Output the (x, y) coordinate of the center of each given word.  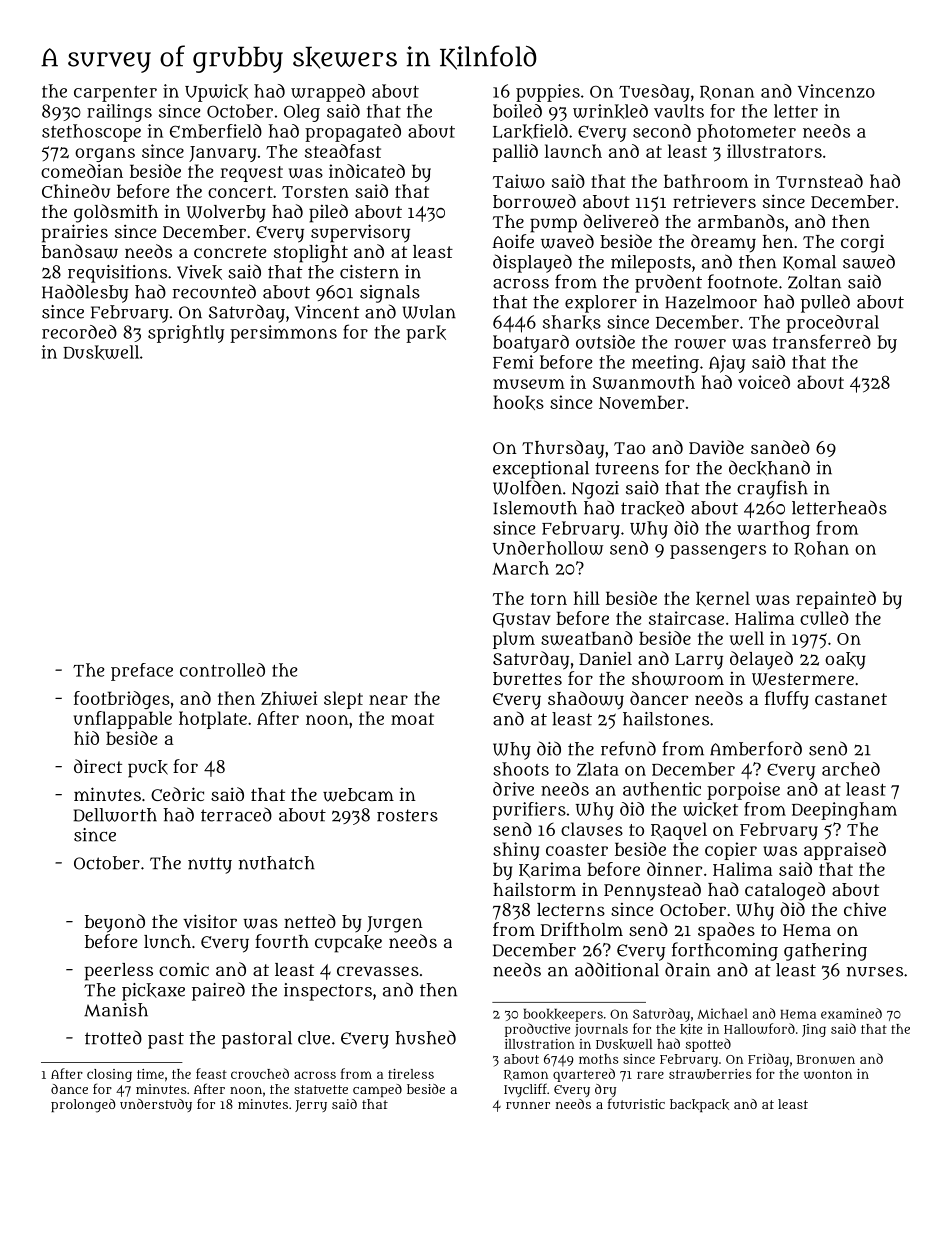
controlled (222, 670)
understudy (156, 1105)
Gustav (522, 620)
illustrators (774, 151)
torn (549, 599)
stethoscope (91, 133)
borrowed (534, 201)
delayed (761, 660)
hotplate (213, 720)
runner (528, 1105)
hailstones (666, 719)
